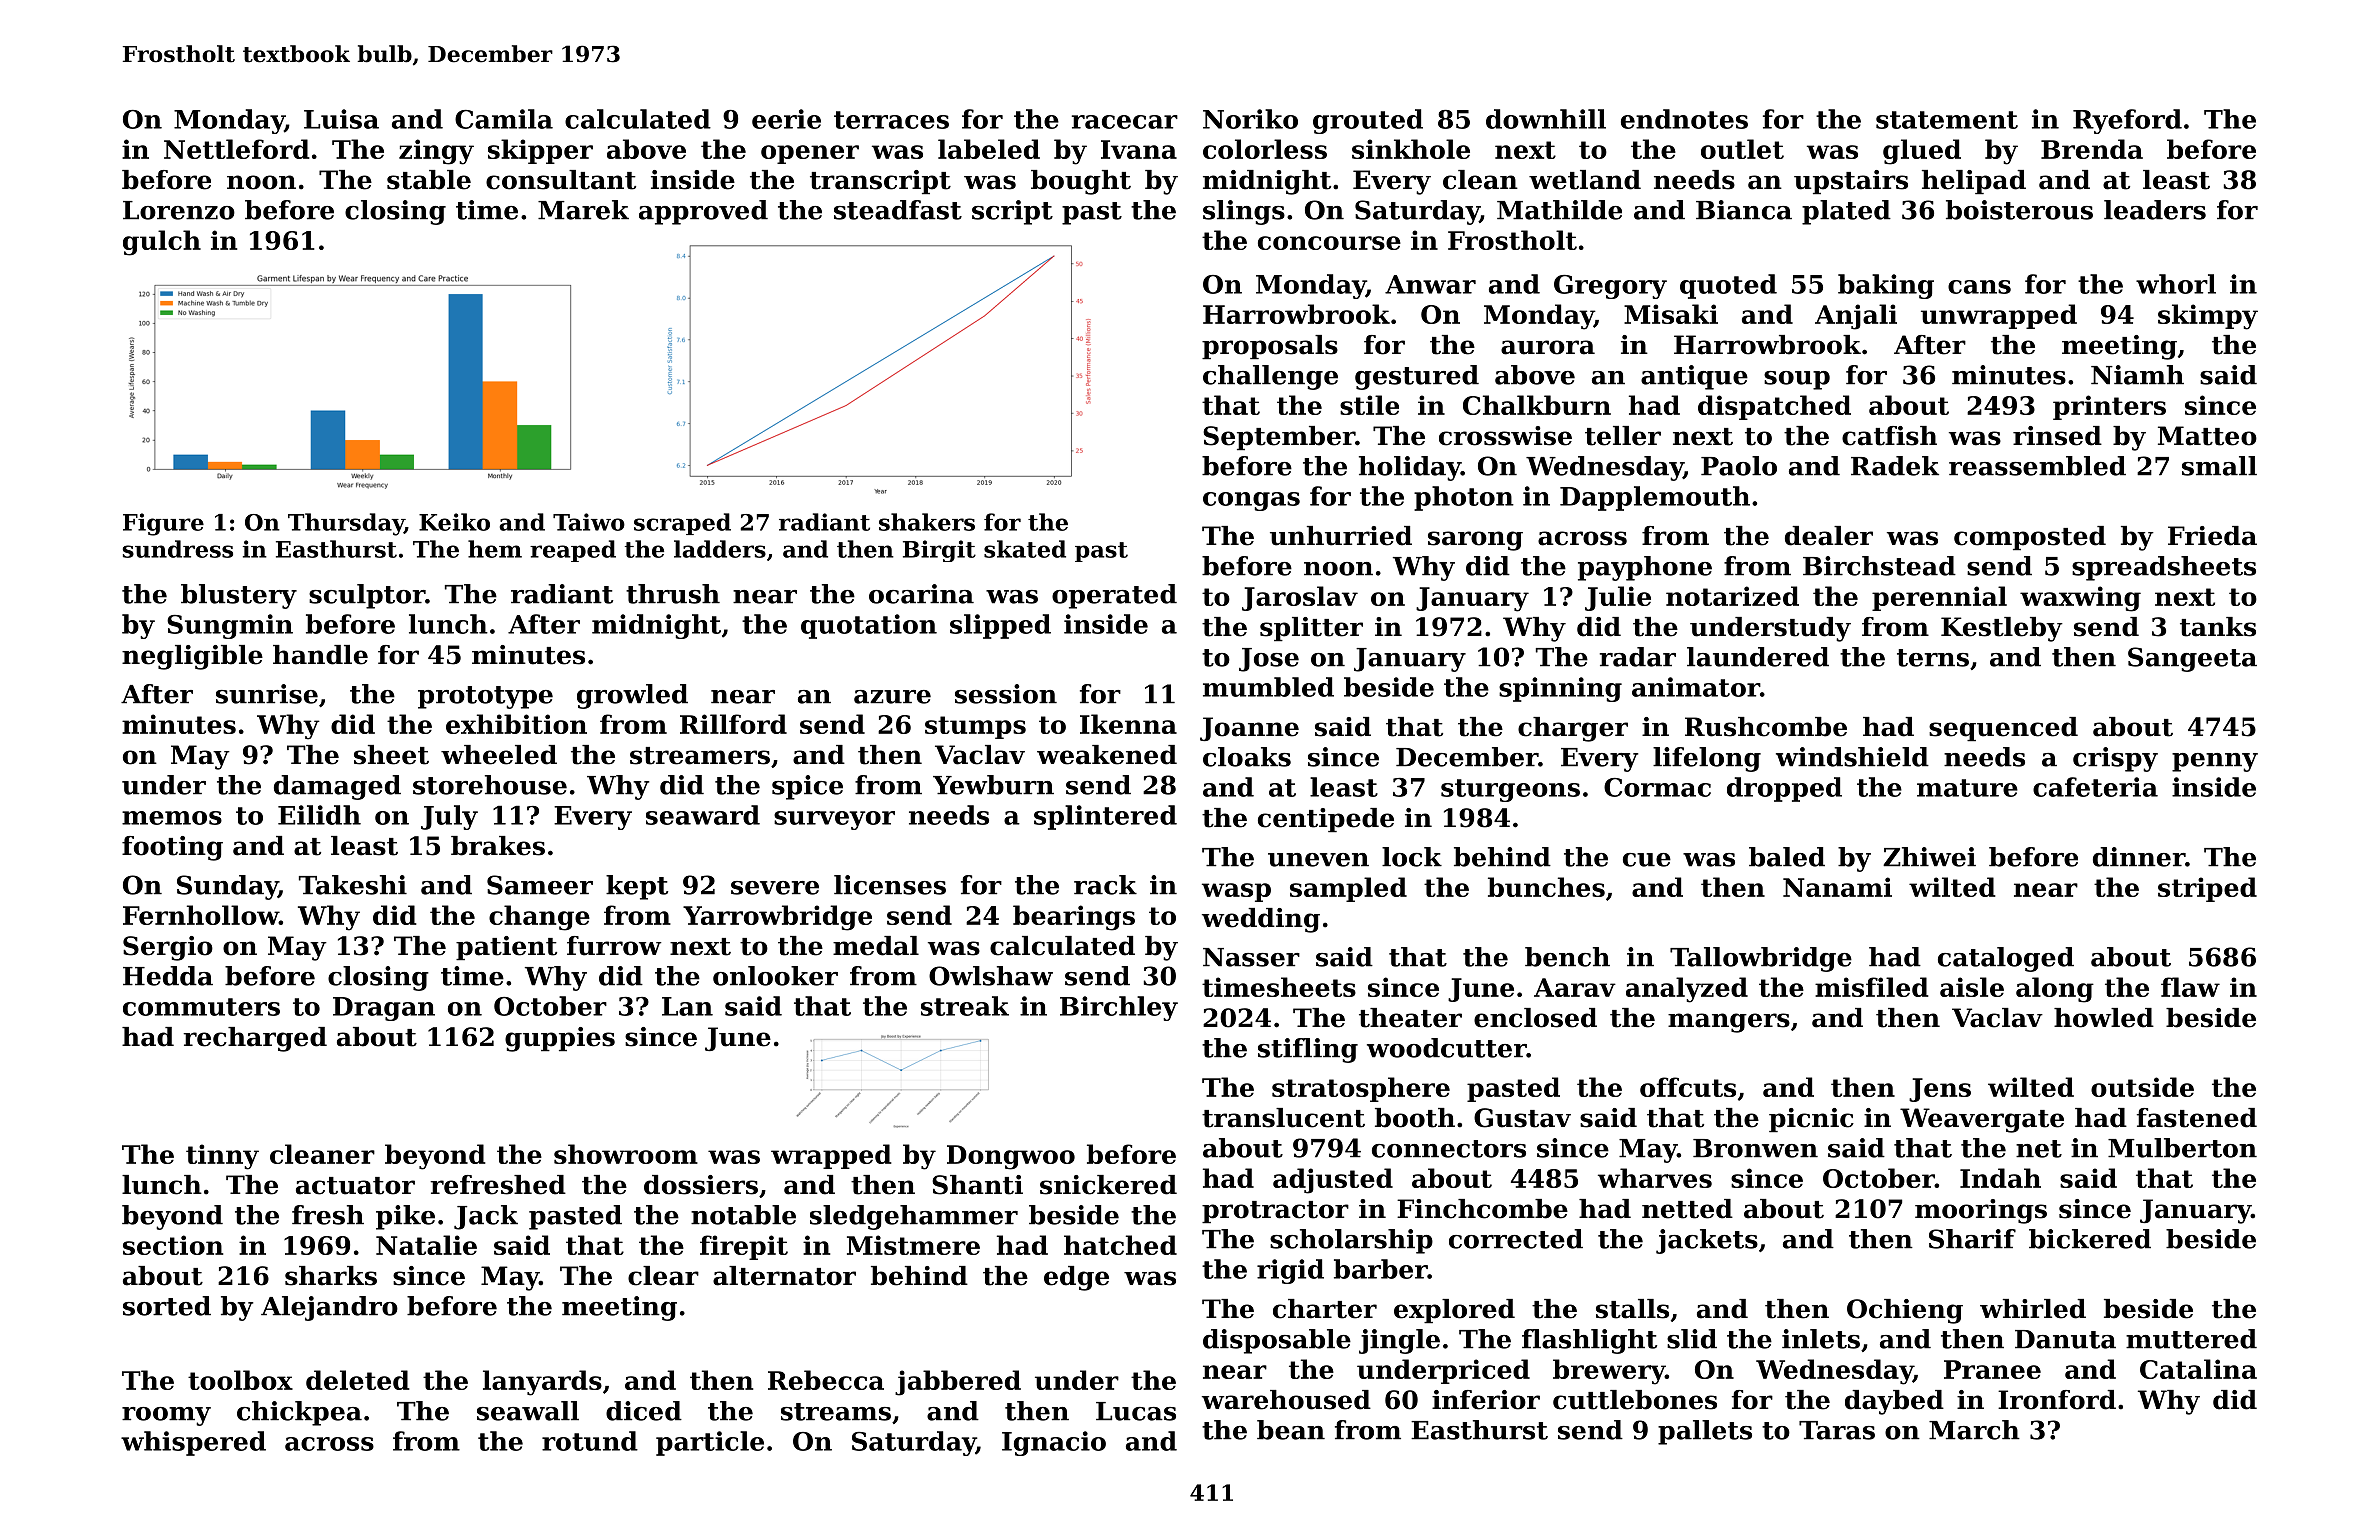 This screenshot has height=1539, width=2379. I want to click on cafeteria, so click(2095, 787).
